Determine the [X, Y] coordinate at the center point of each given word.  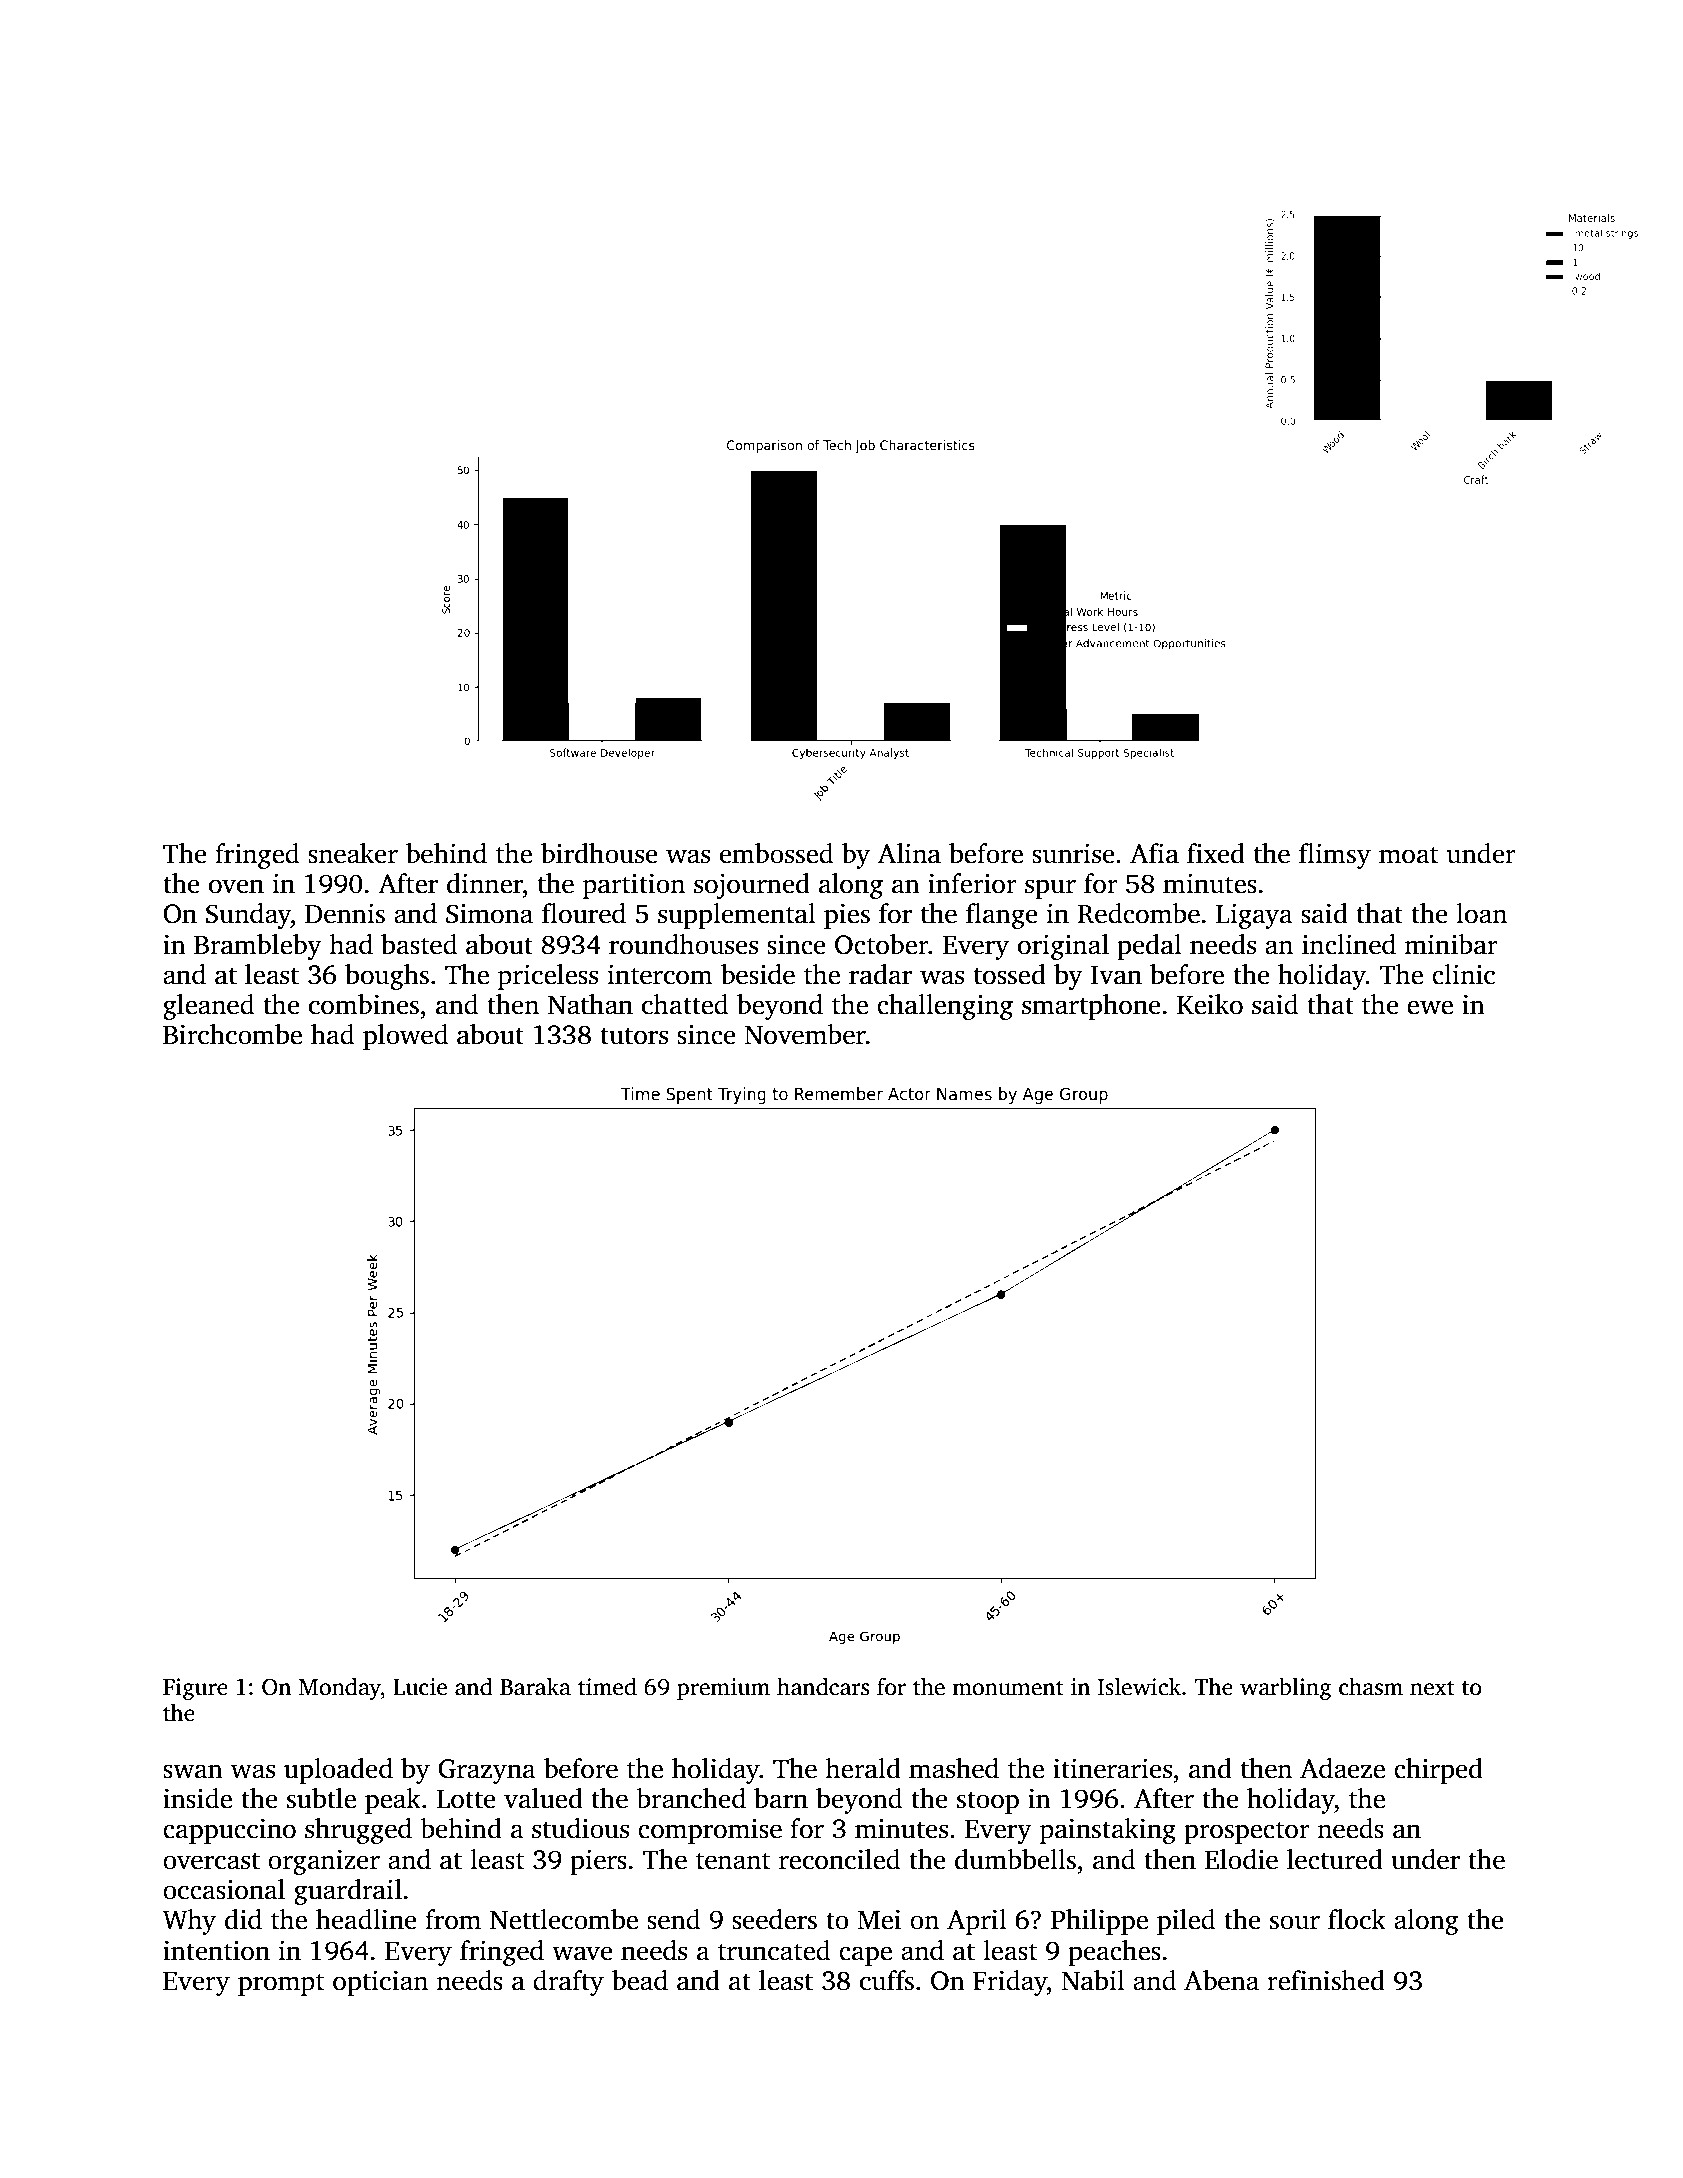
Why [189, 1922]
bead [640, 1980]
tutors [634, 1036]
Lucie [420, 1687]
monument [1008, 1688]
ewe [1430, 1007]
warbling [1286, 1689]
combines [364, 1004]
